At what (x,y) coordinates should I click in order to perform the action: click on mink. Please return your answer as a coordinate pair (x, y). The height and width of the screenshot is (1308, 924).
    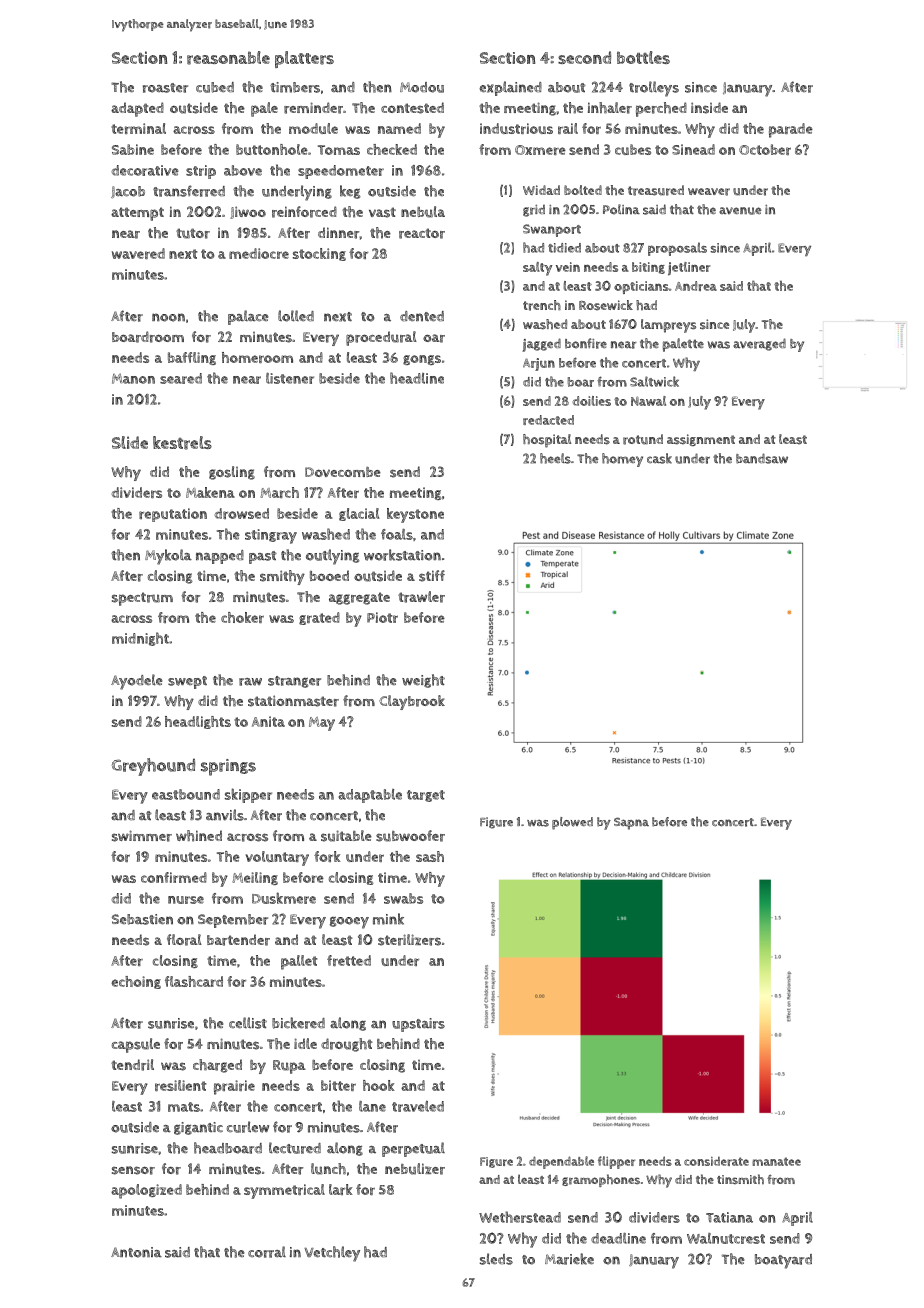
    Looking at the image, I should click on (388, 919).
